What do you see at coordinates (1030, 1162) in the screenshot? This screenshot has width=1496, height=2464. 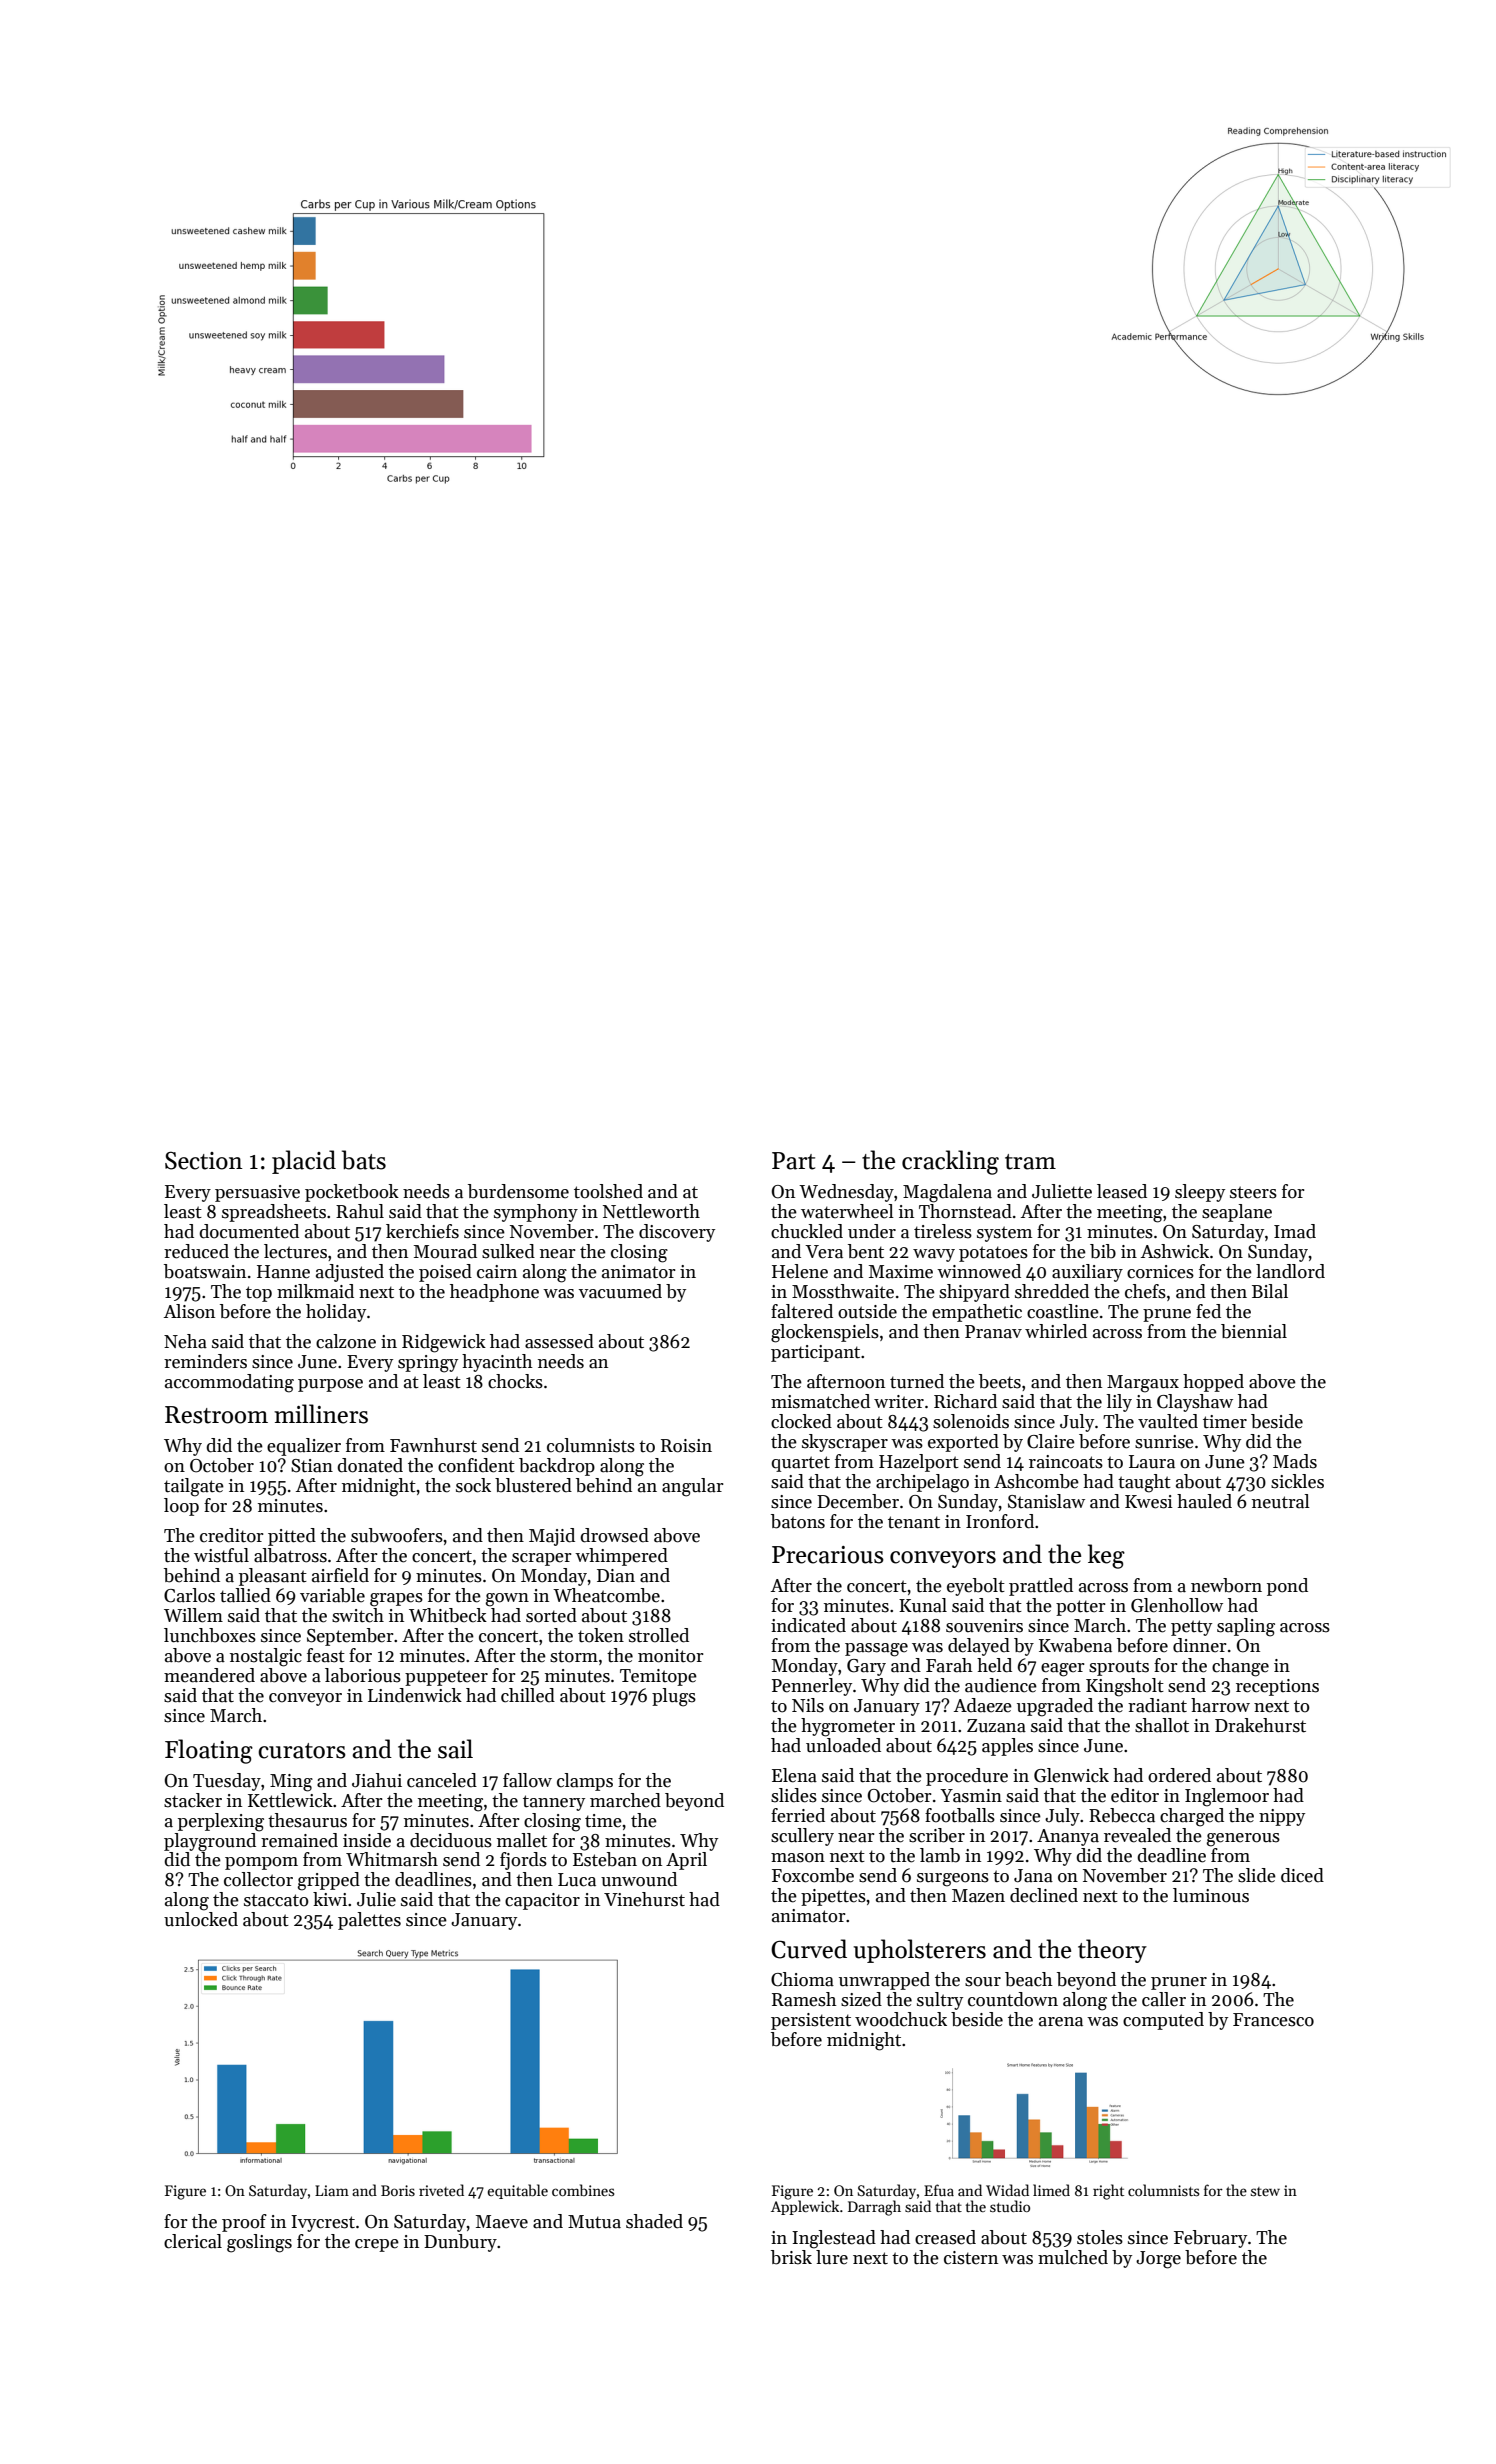 I see `tram` at bounding box center [1030, 1162].
